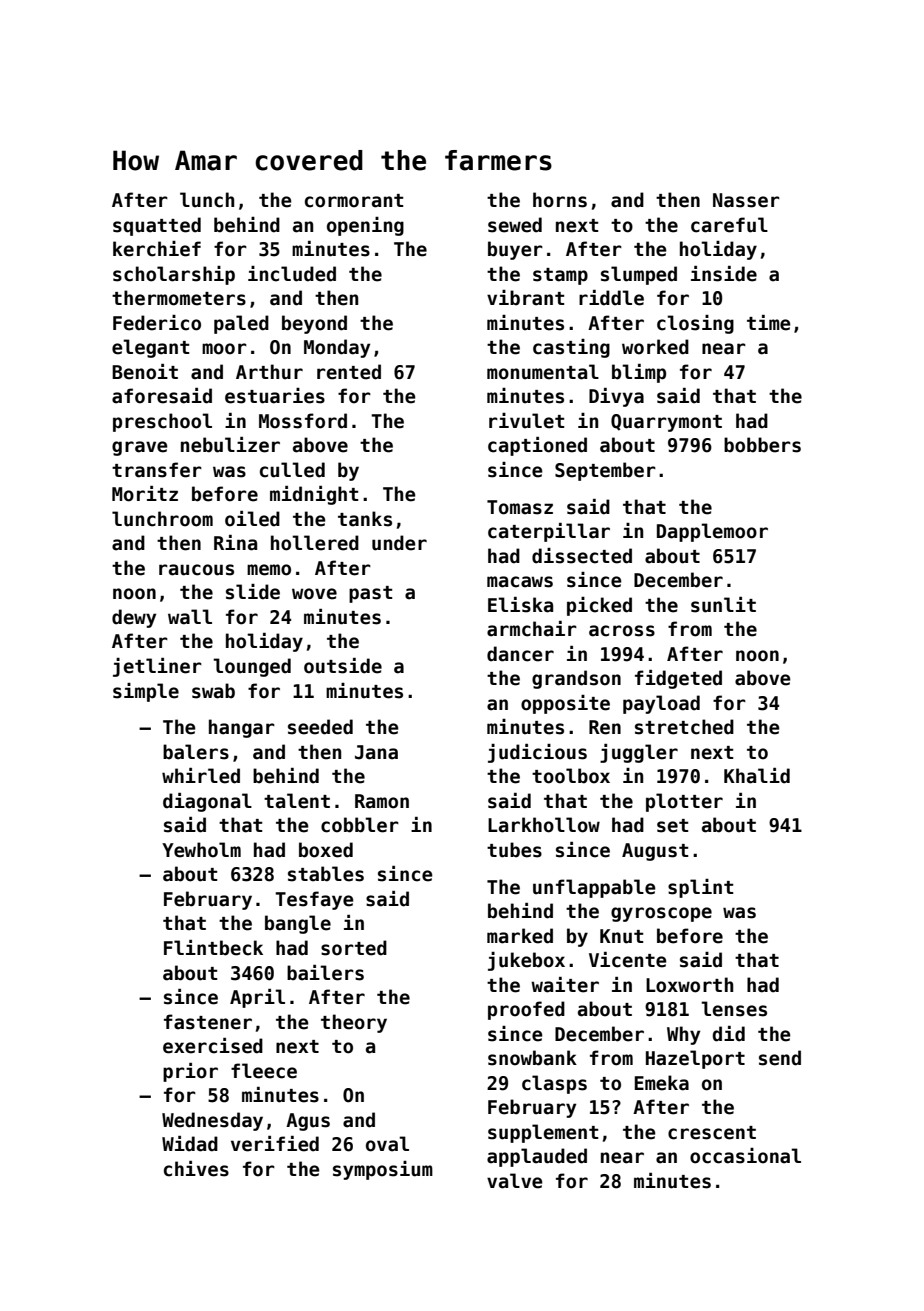 The image size is (924, 1311). Describe the element at coordinates (157, 323) in the document. I see `Federico` at that location.
